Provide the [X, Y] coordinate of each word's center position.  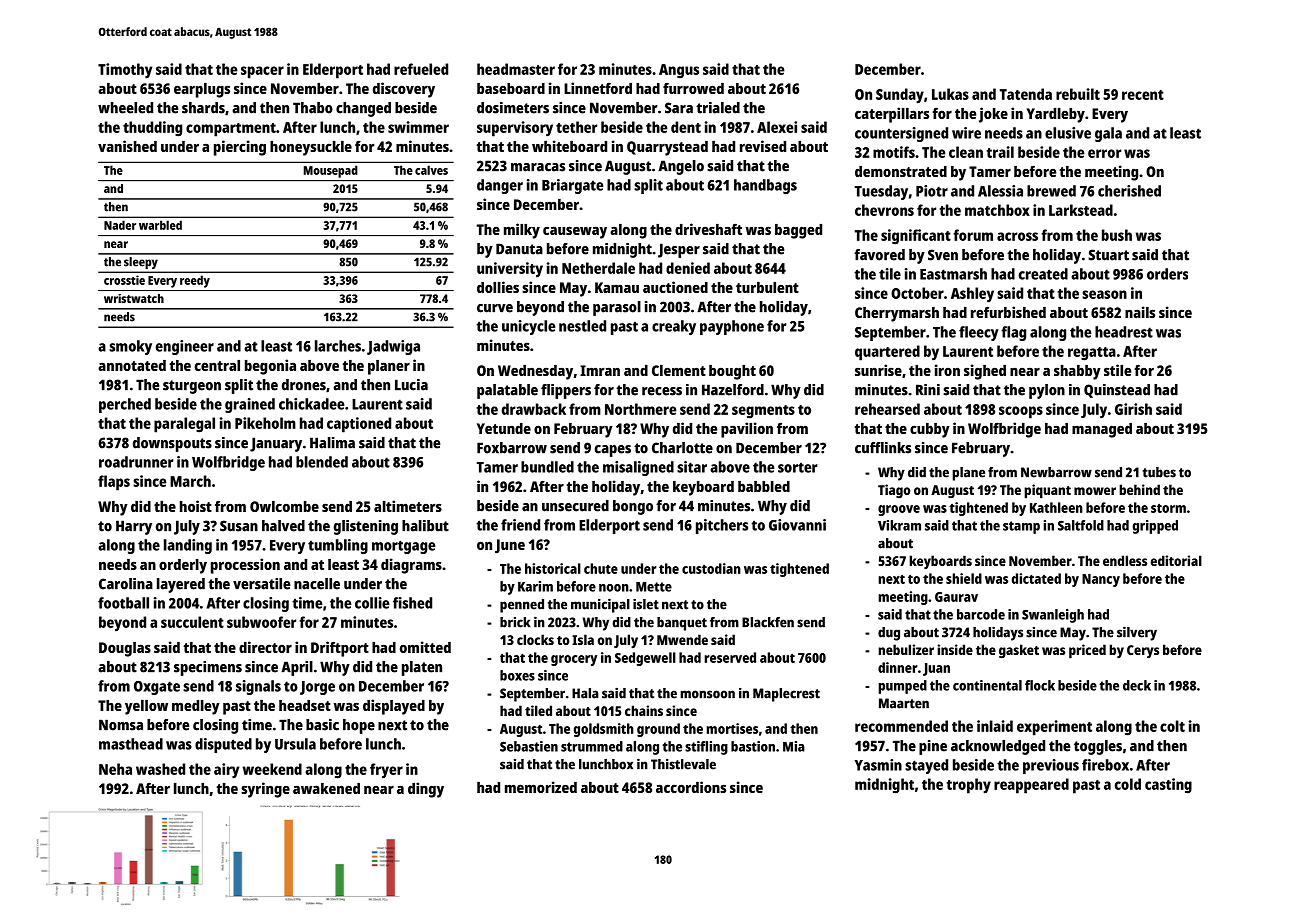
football [123, 603]
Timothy [125, 71]
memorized [541, 787]
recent [1143, 95]
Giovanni [797, 525]
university [510, 270]
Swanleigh [1053, 616]
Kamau [617, 287]
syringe [265, 790]
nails [1140, 312]
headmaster [516, 69]
